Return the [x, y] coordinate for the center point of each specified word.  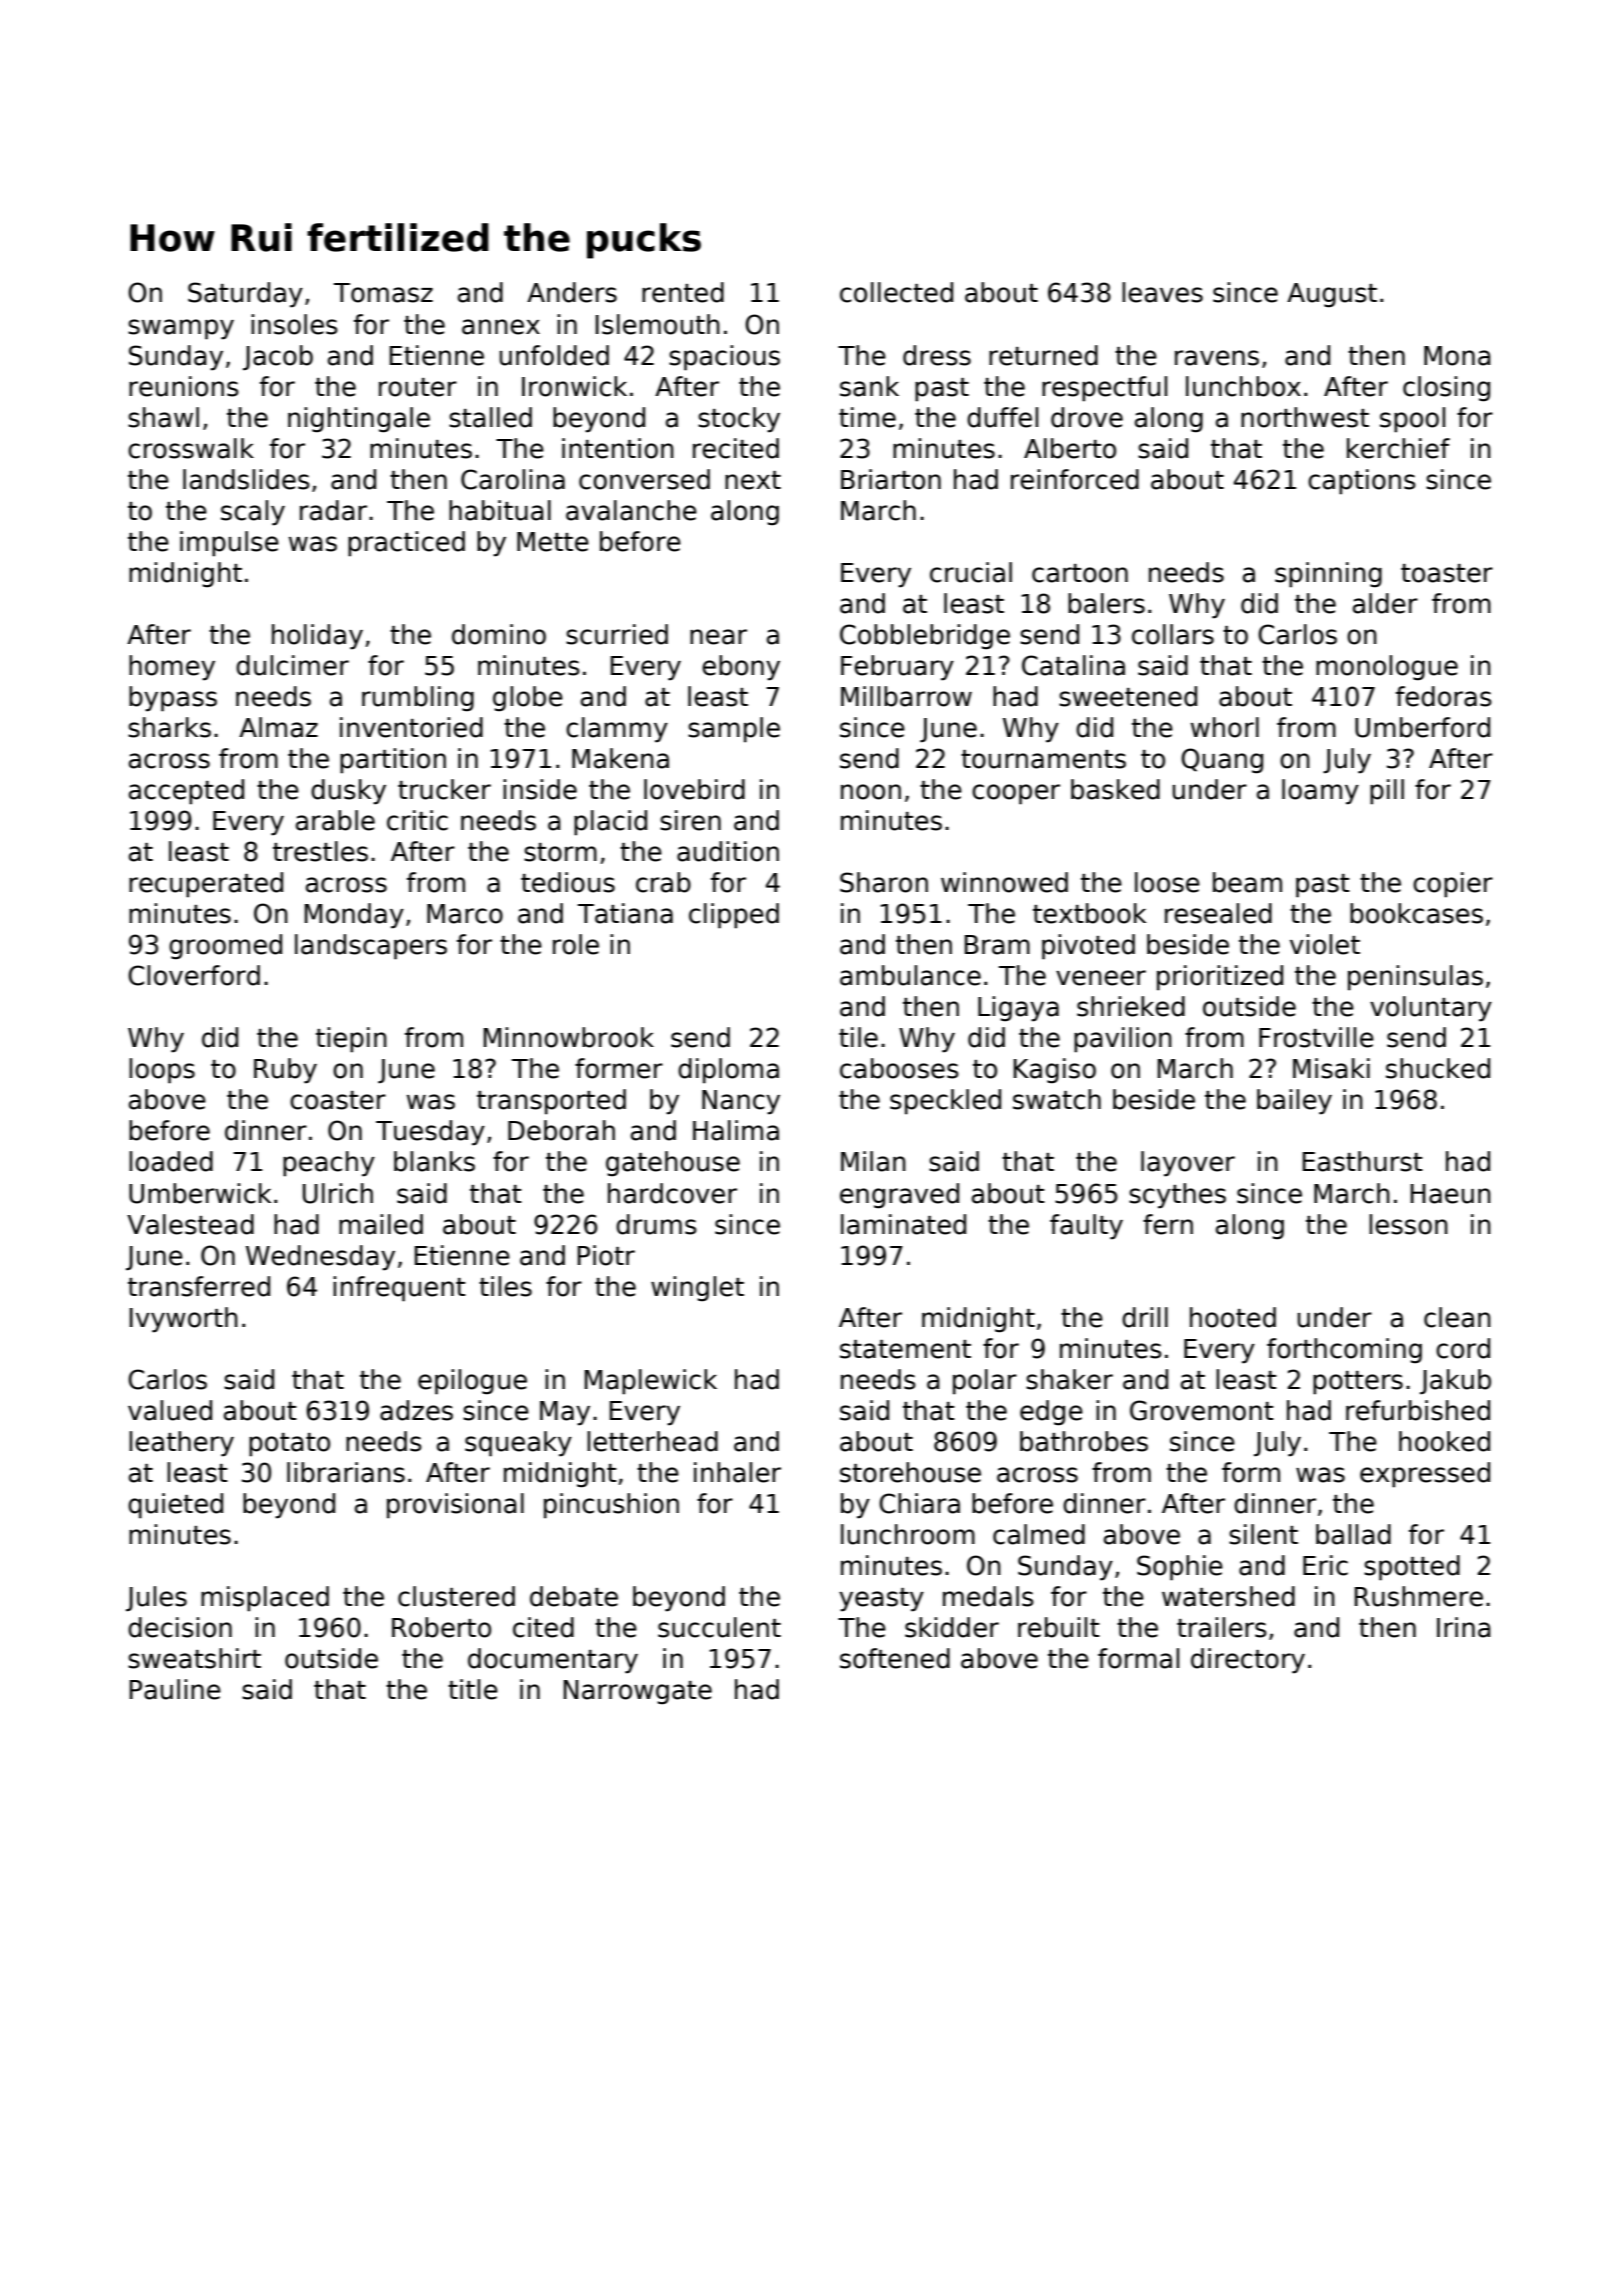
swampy [181, 329]
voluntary [1431, 1009]
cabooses [899, 1068]
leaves [1162, 292]
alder [1385, 603]
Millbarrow [906, 696]
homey [172, 668]
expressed [1425, 1475]
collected [896, 292]
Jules [156, 1599]
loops [162, 1071]
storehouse [910, 1472]
